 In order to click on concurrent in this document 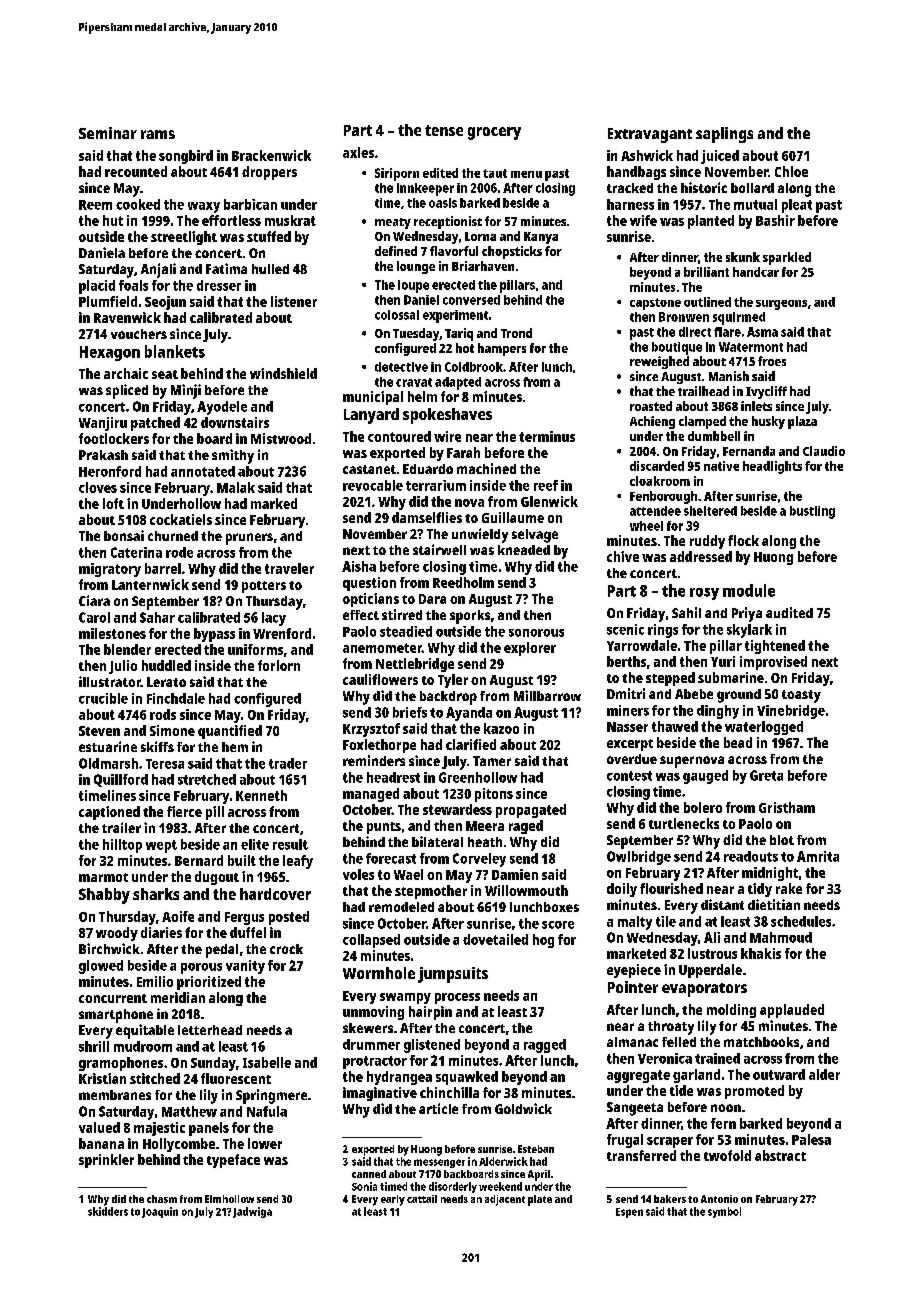, I will do `click(113, 998)`.
